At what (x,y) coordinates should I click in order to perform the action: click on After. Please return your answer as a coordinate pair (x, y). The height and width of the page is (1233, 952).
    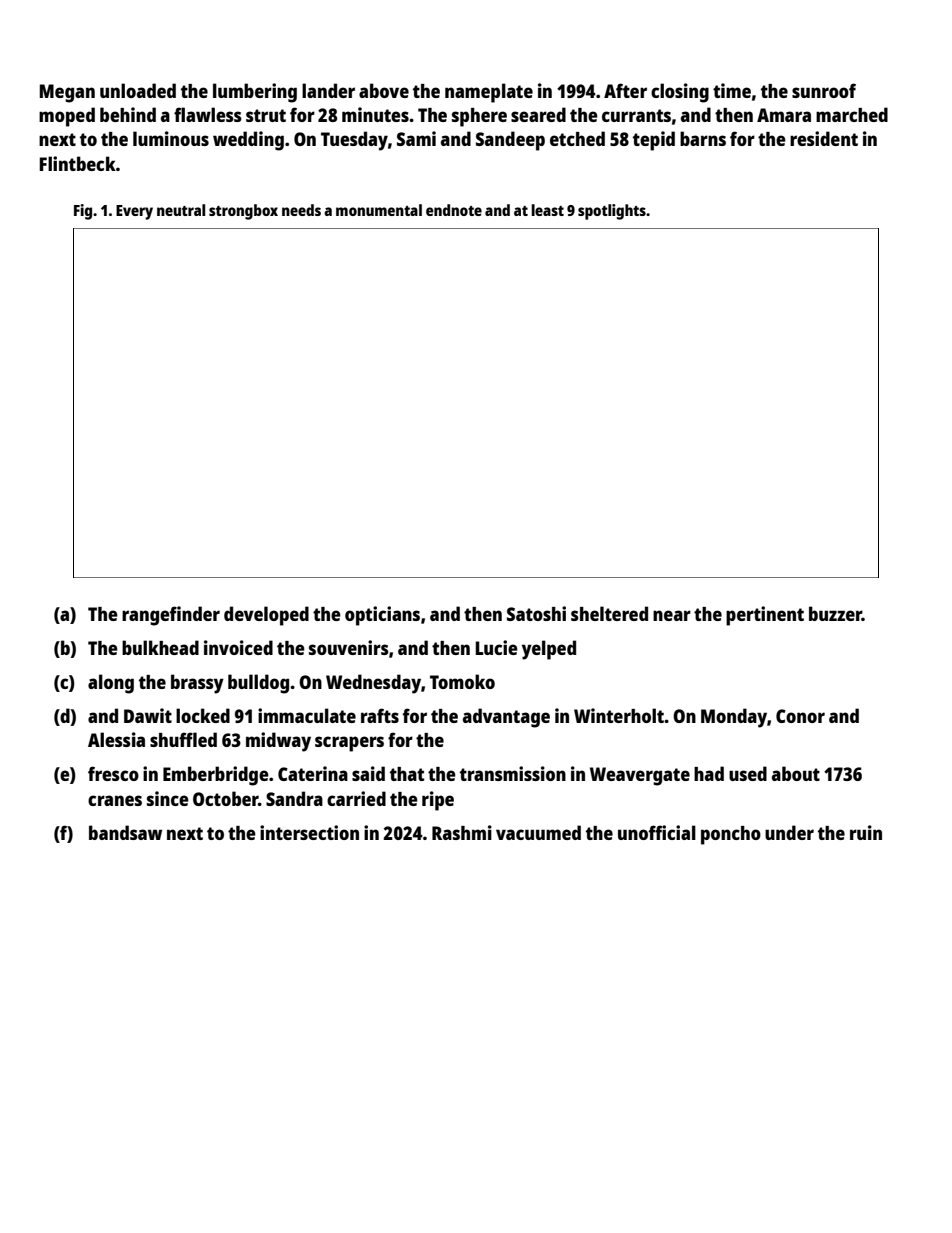
    Looking at the image, I should click on (625, 90).
